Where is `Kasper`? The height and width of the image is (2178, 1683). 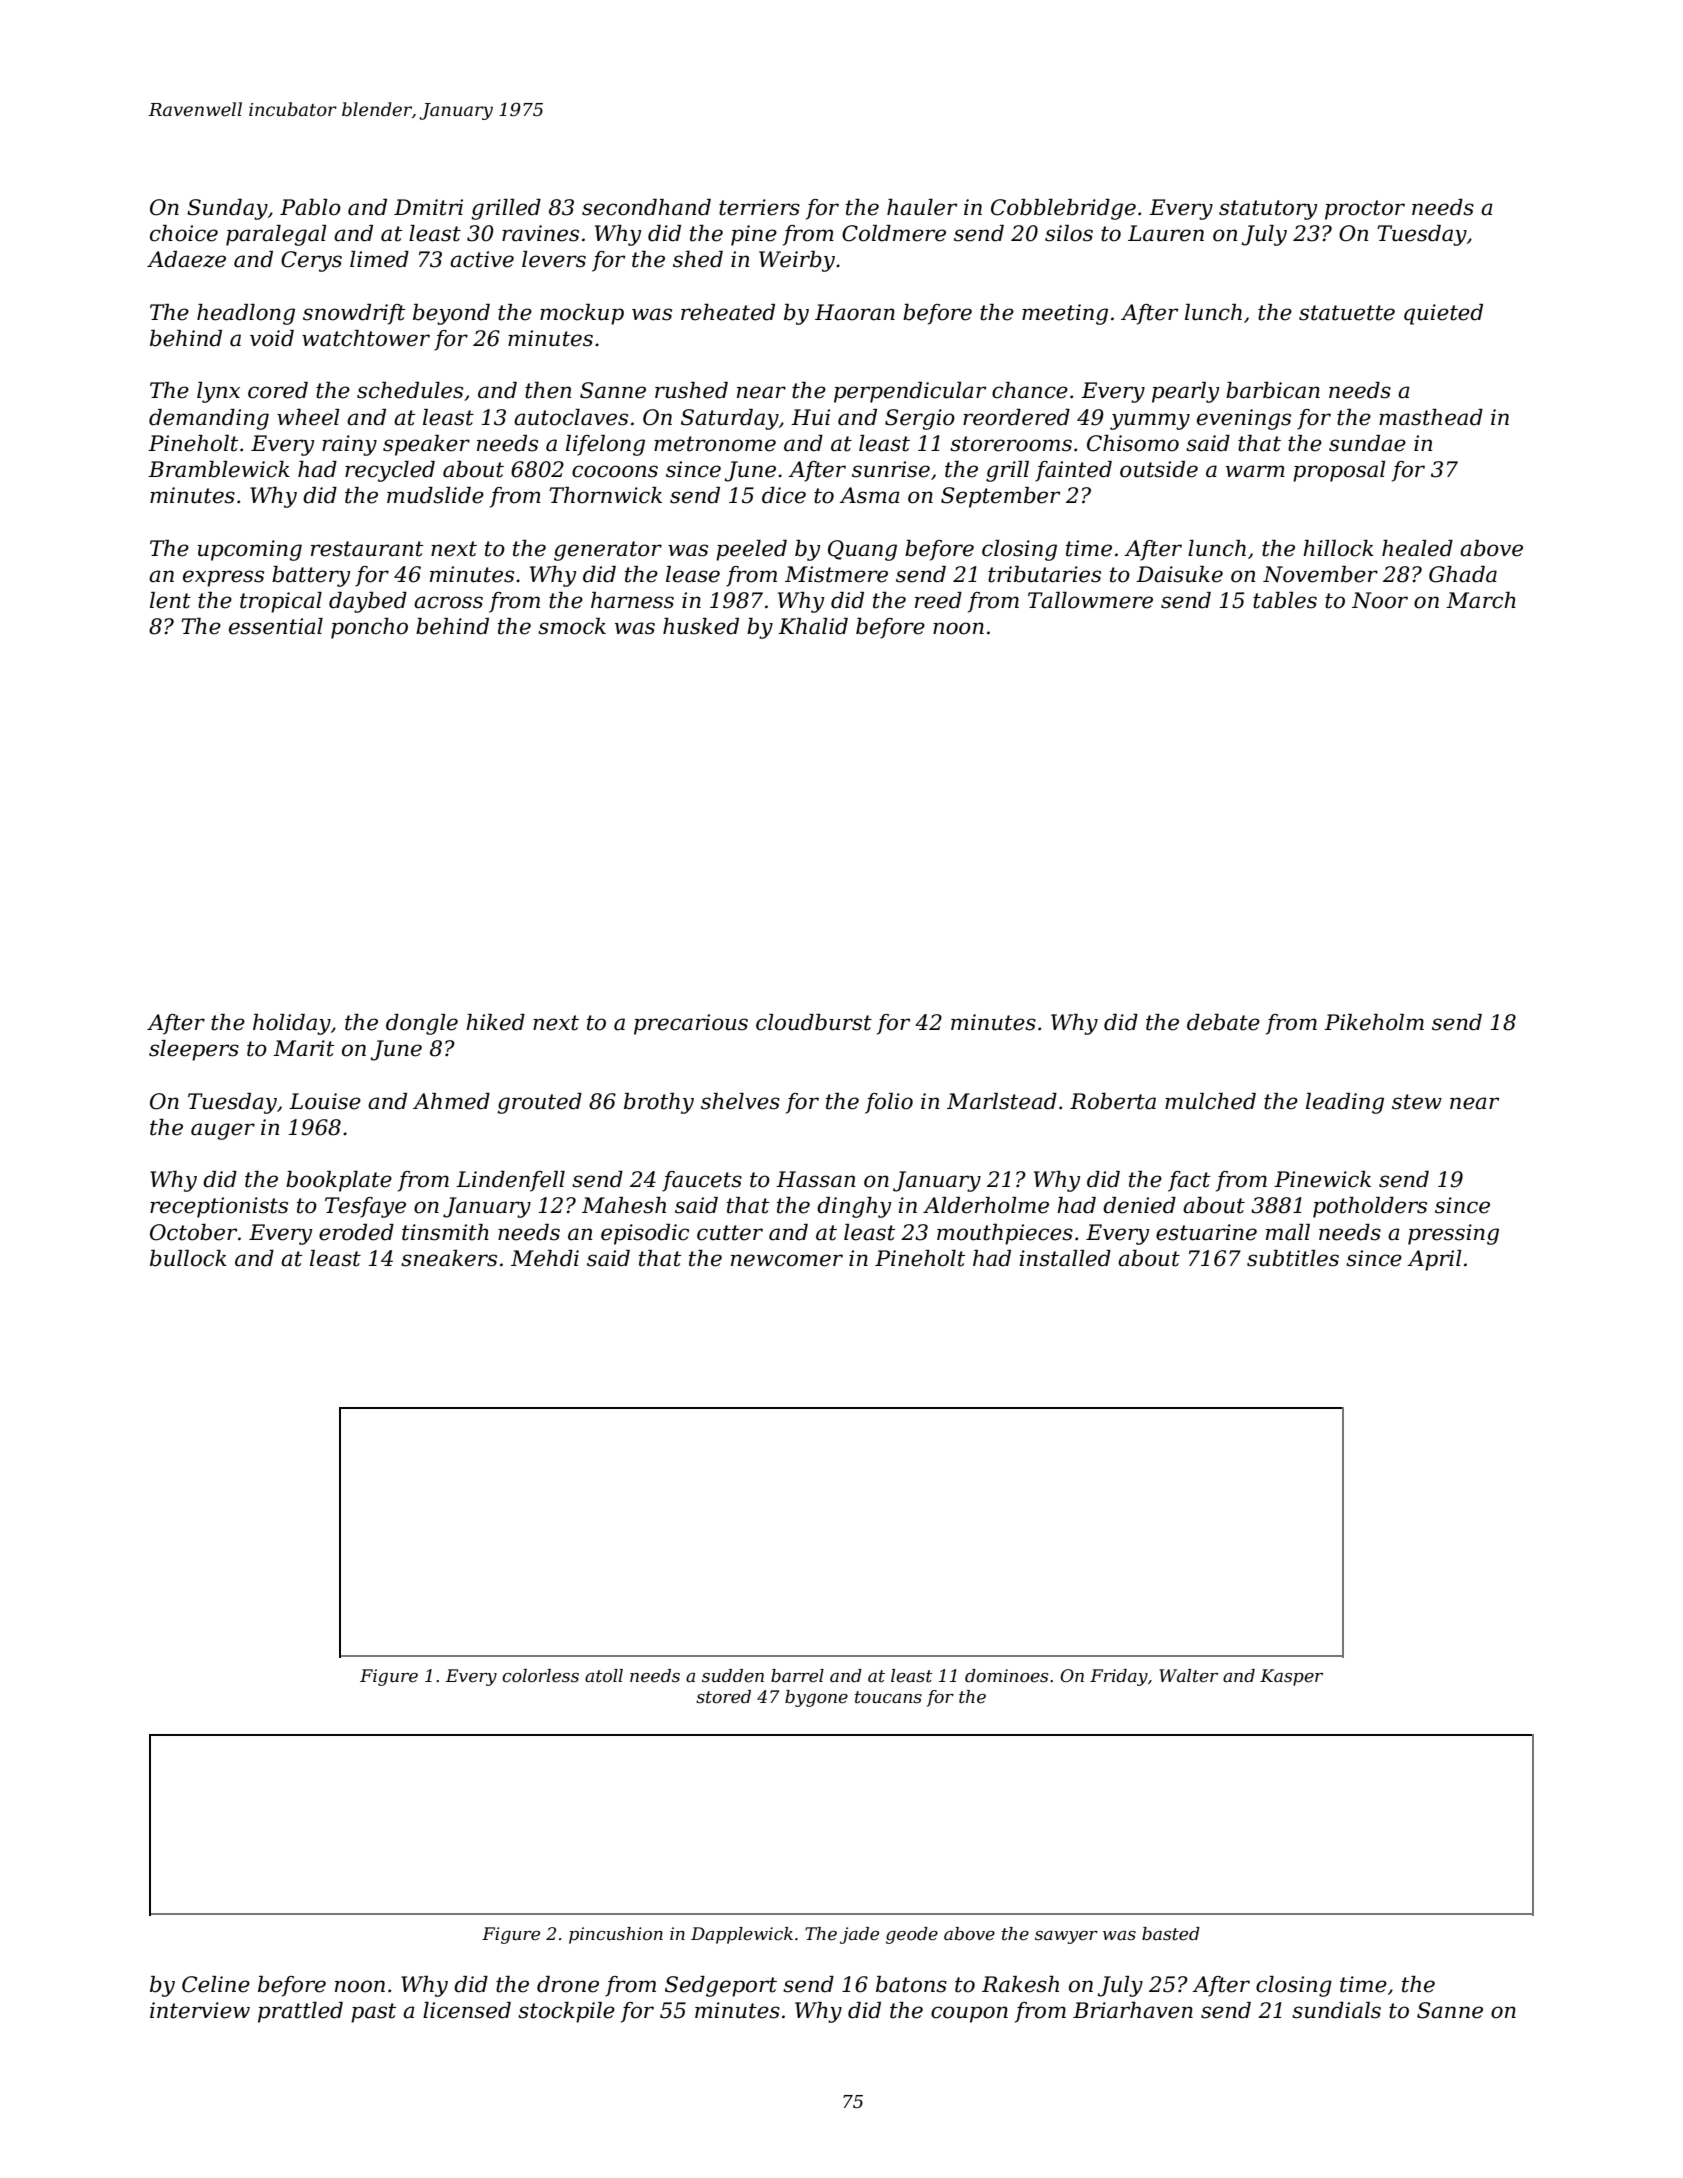 Kasper is located at coordinates (1291, 1677).
